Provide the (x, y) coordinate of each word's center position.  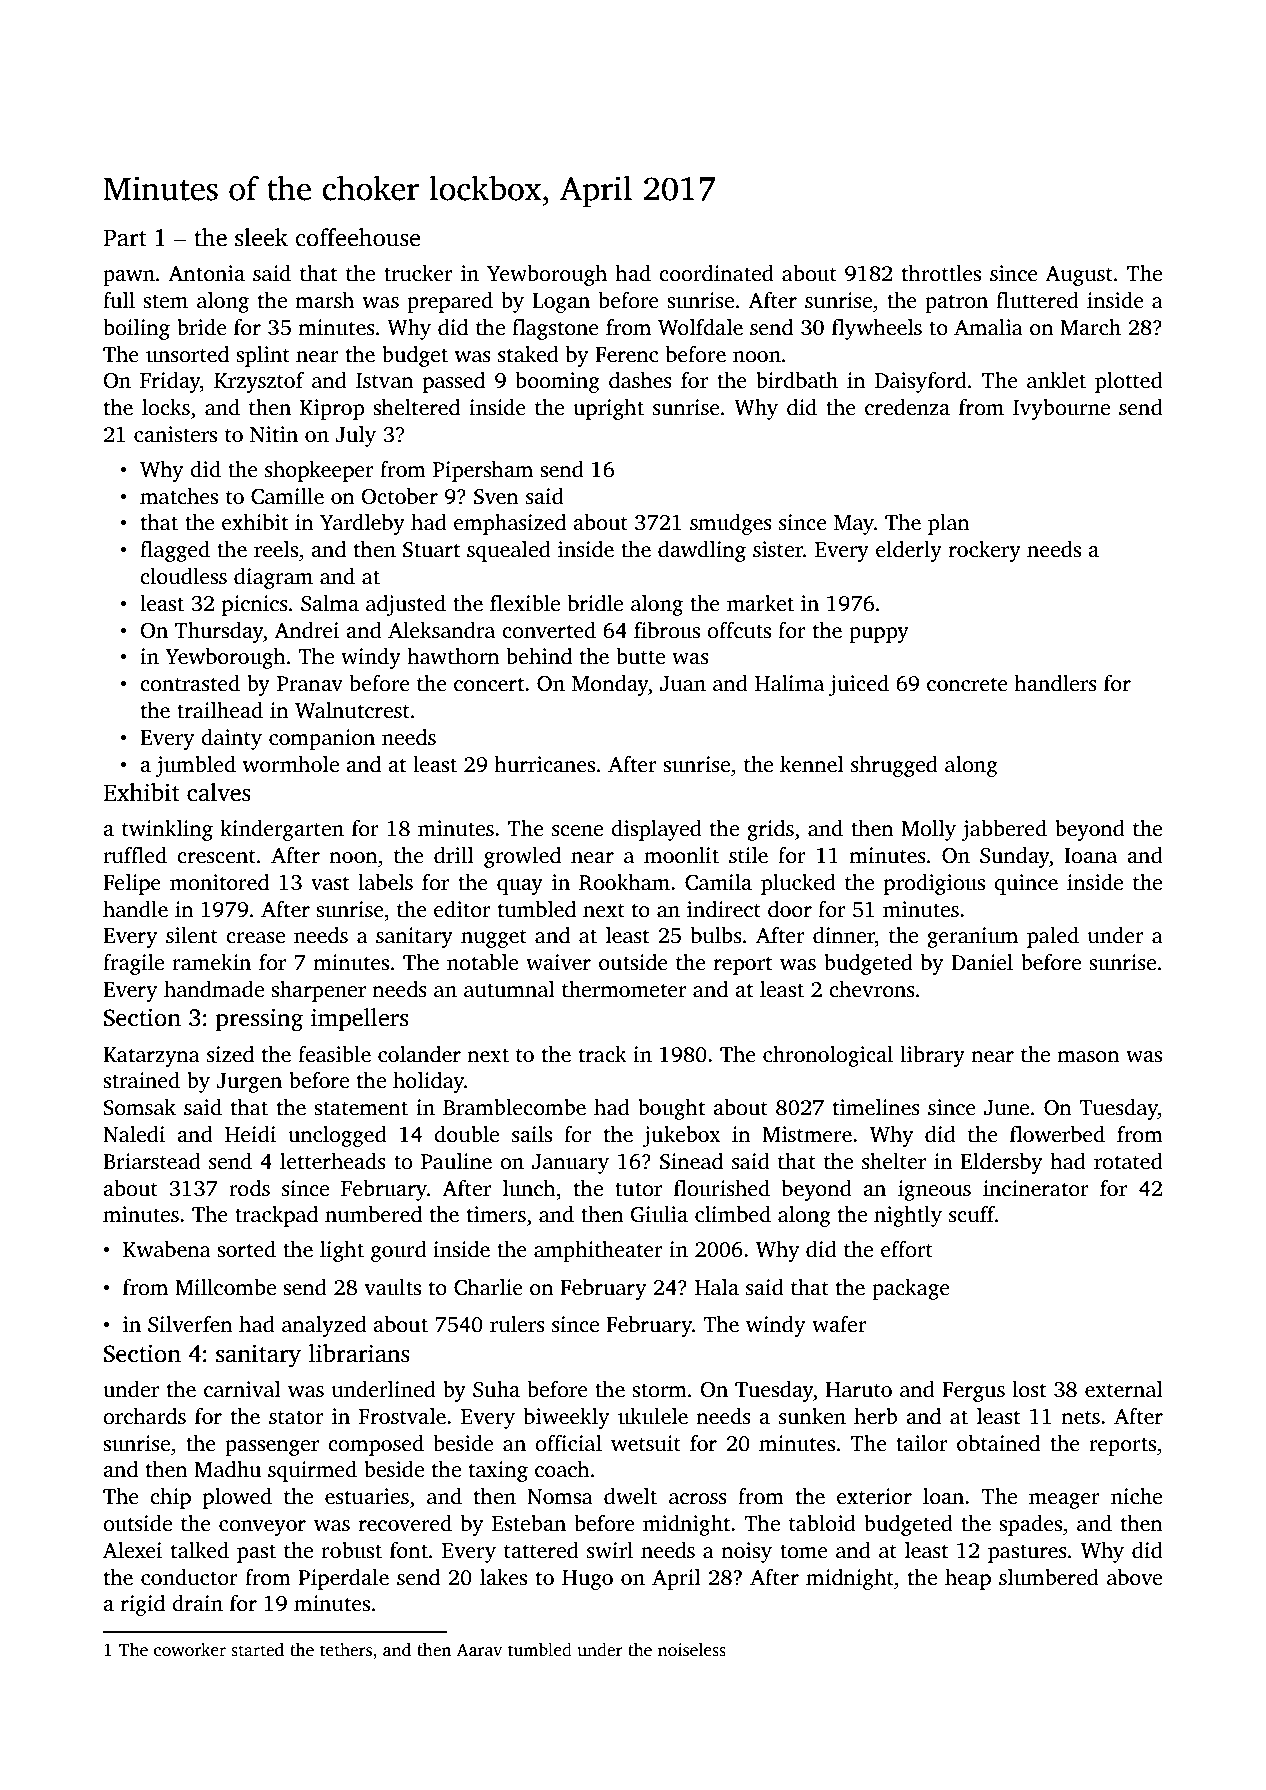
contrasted (190, 683)
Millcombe (225, 1287)
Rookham (624, 882)
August (1079, 276)
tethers (346, 1650)
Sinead (691, 1161)
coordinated (716, 273)
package (911, 1289)
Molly (928, 830)
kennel (812, 764)
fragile (133, 964)
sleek (261, 237)
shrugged (894, 766)
